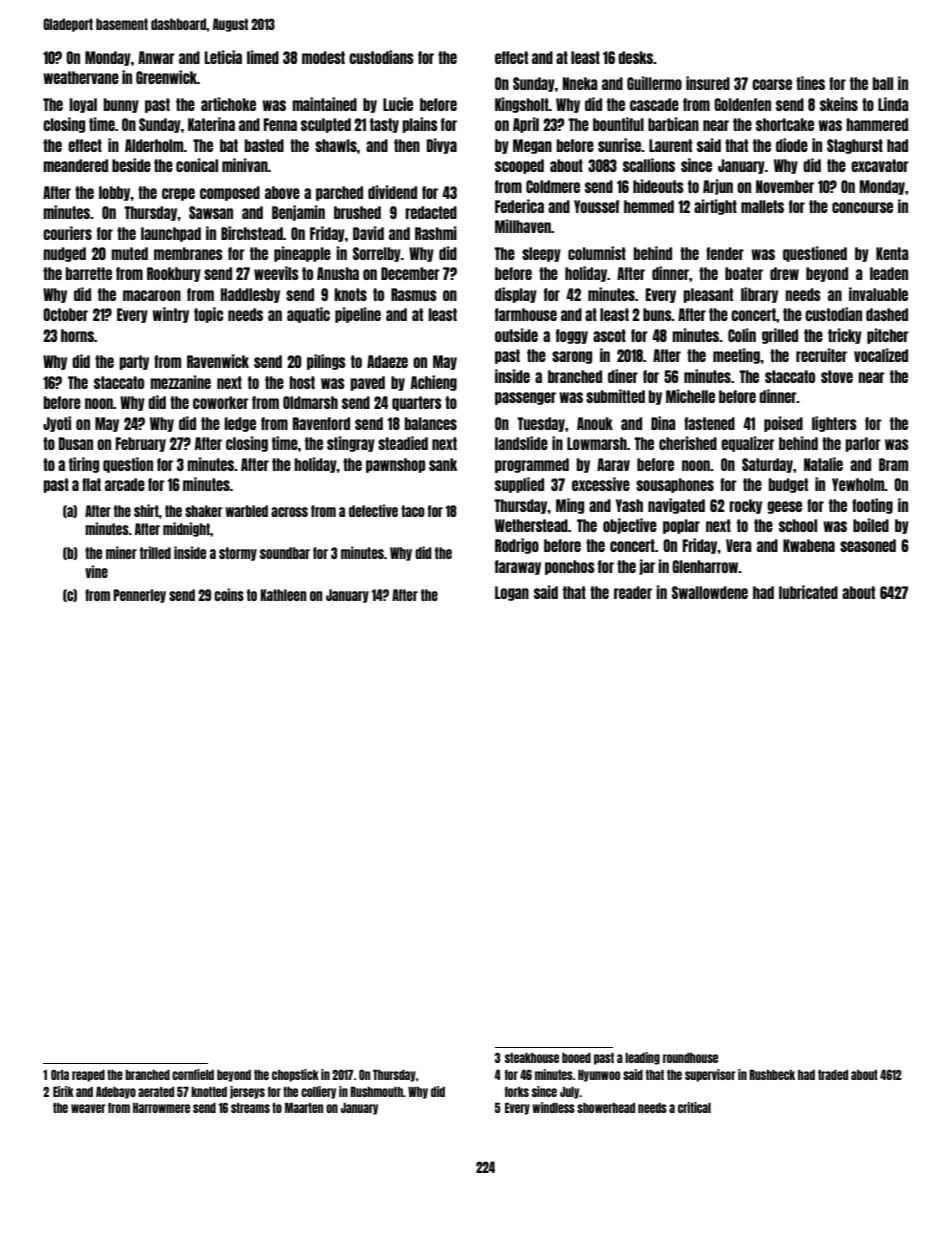 This document has height=1233, width=952. What do you see at coordinates (88, 1076) in the document?
I see `reaped` at bounding box center [88, 1076].
